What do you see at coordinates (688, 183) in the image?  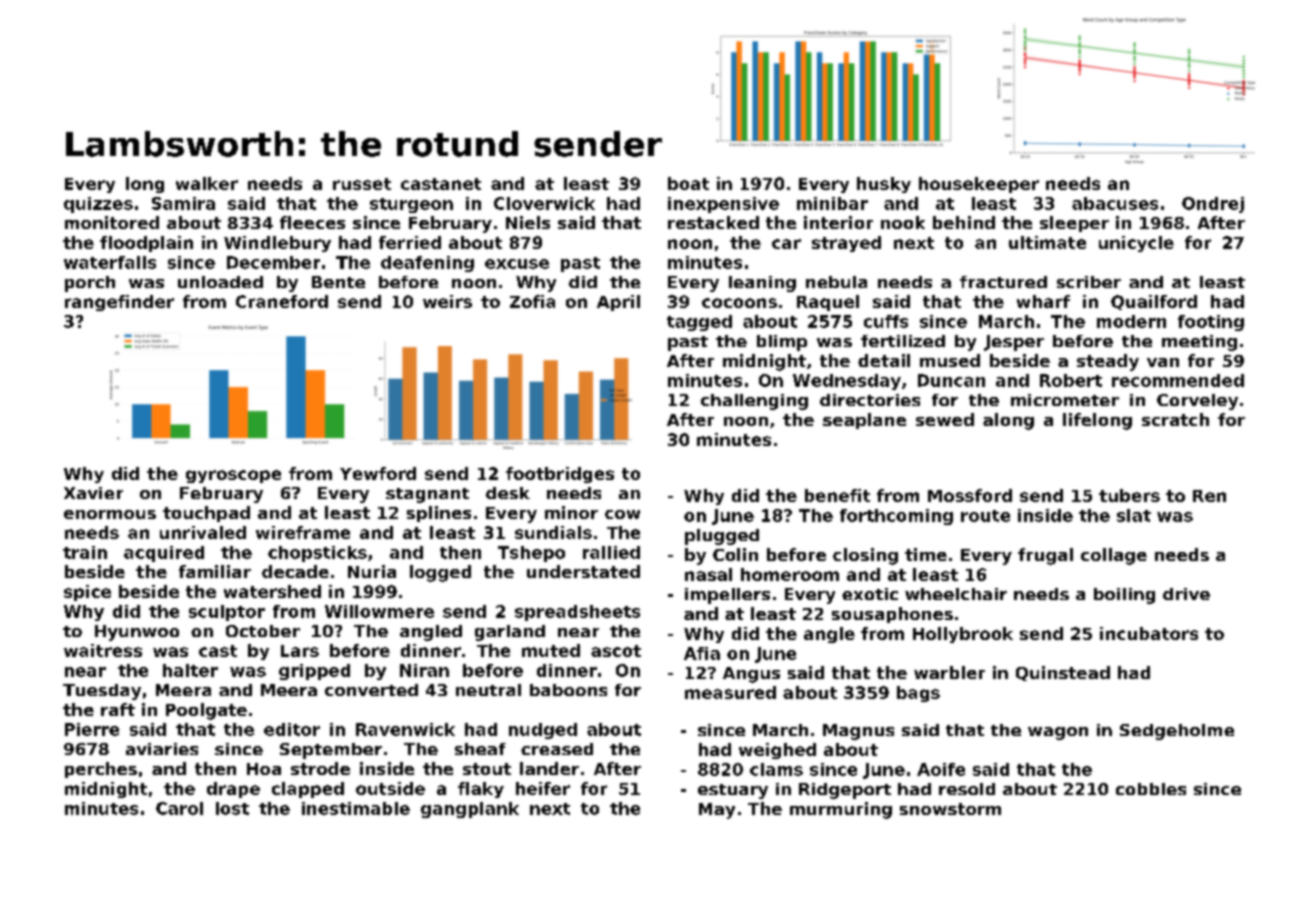 I see `boat` at bounding box center [688, 183].
